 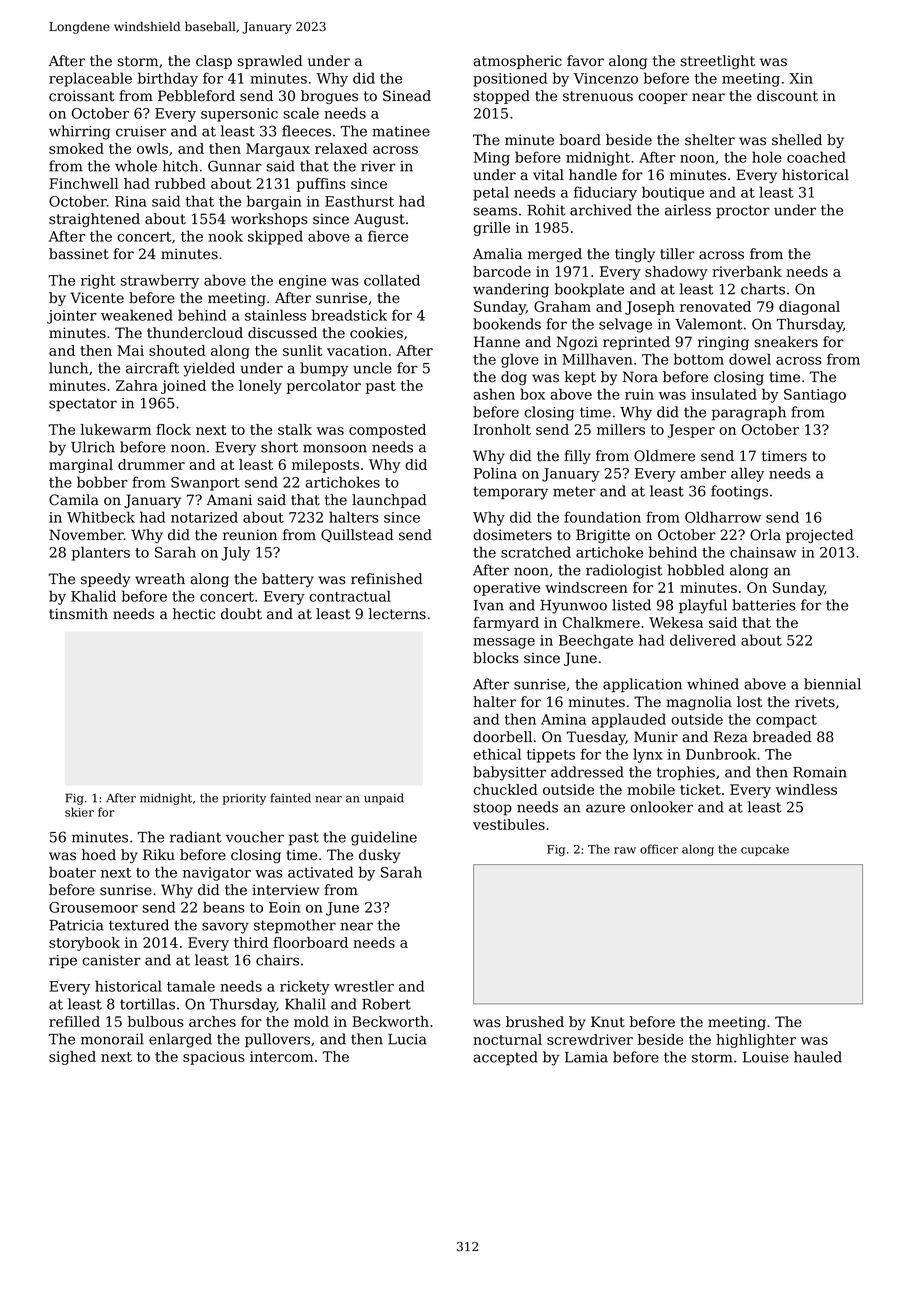 I want to click on charts, so click(x=763, y=289).
